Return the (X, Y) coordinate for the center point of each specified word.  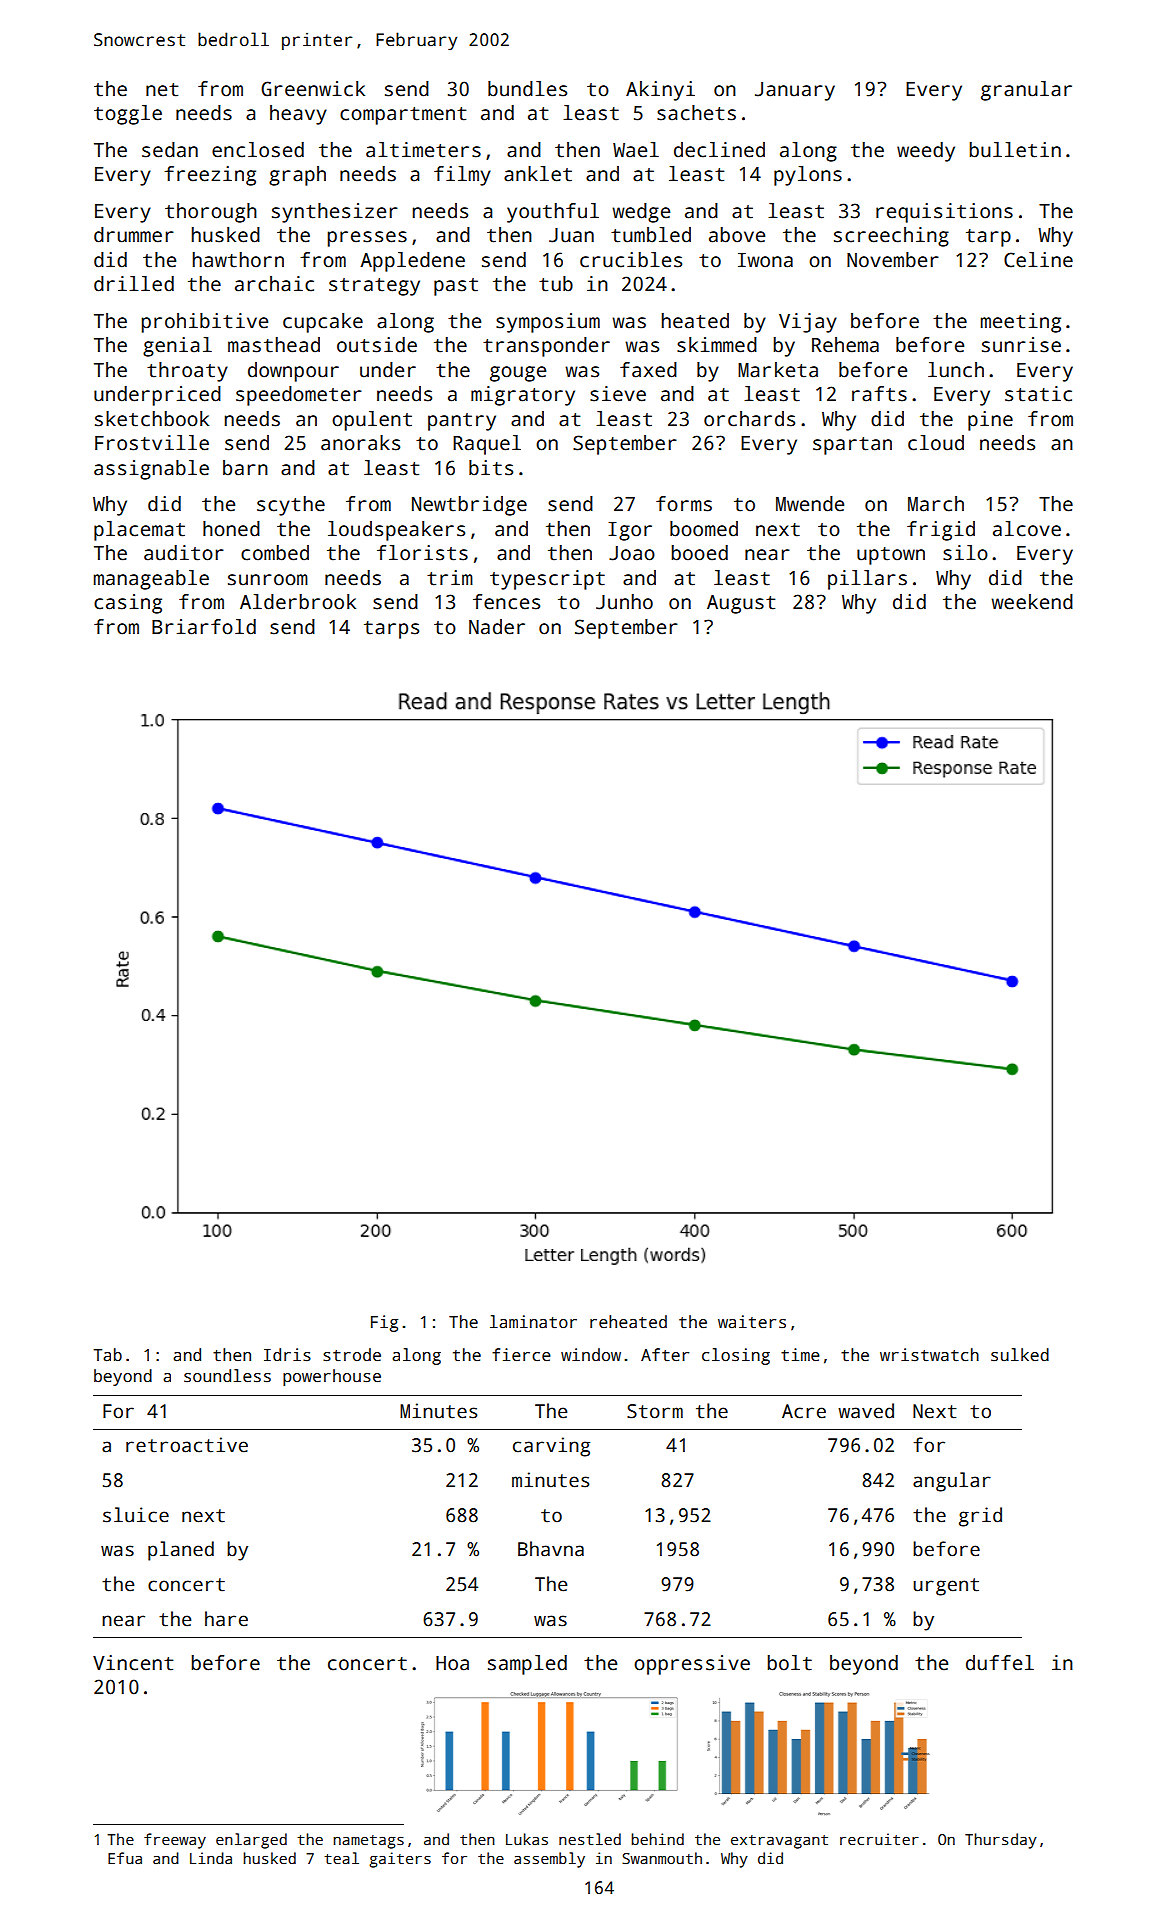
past (456, 287)
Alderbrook (298, 602)
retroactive (187, 1445)
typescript (547, 580)
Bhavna (551, 1549)
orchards (749, 419)
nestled (590, 1839)
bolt (790, 1663)
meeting (1021, 323)
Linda (211, 1858)
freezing (210, 176)
